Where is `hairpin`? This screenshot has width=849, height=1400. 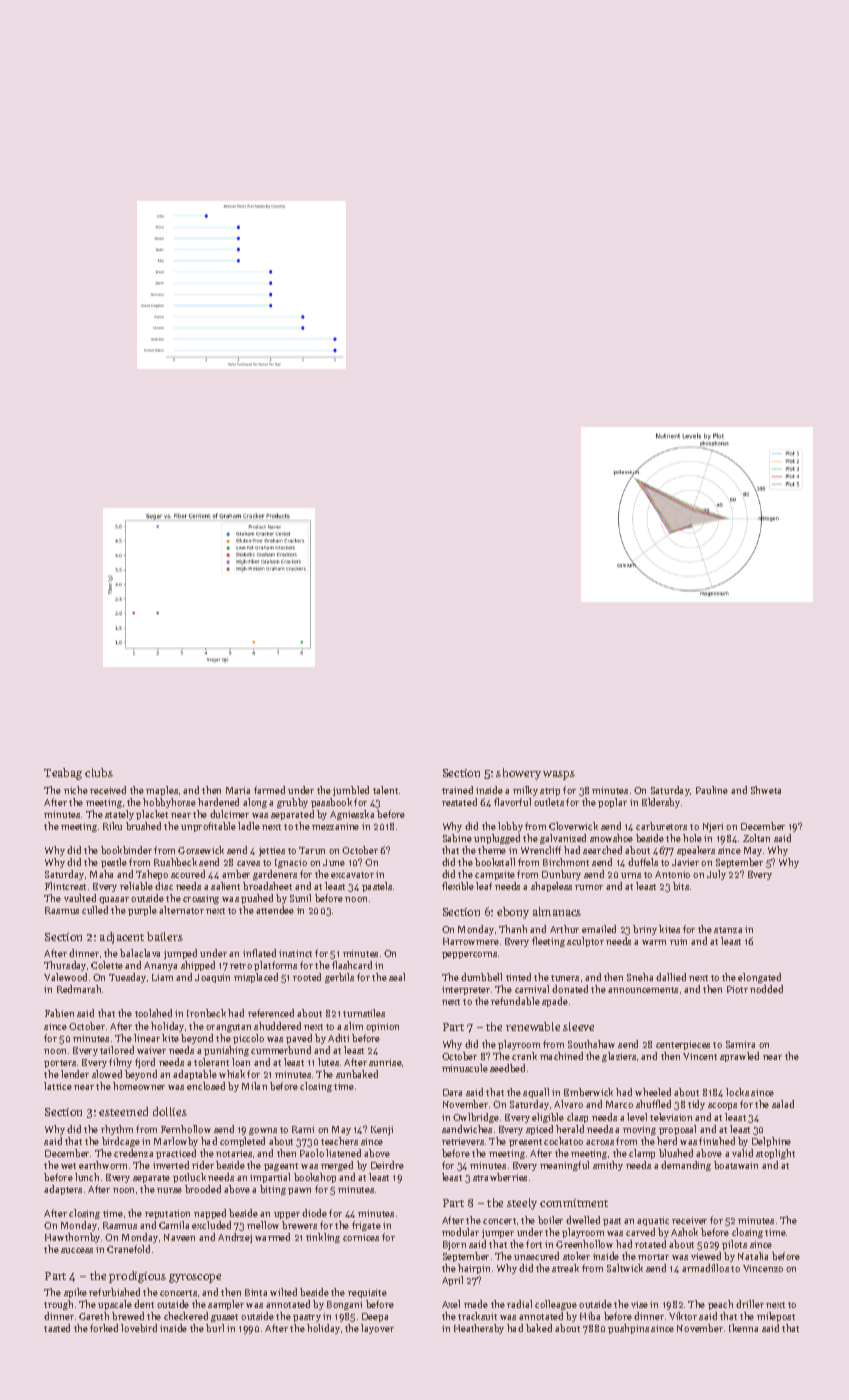 hairpin is located at coordinates (474, 1269).
